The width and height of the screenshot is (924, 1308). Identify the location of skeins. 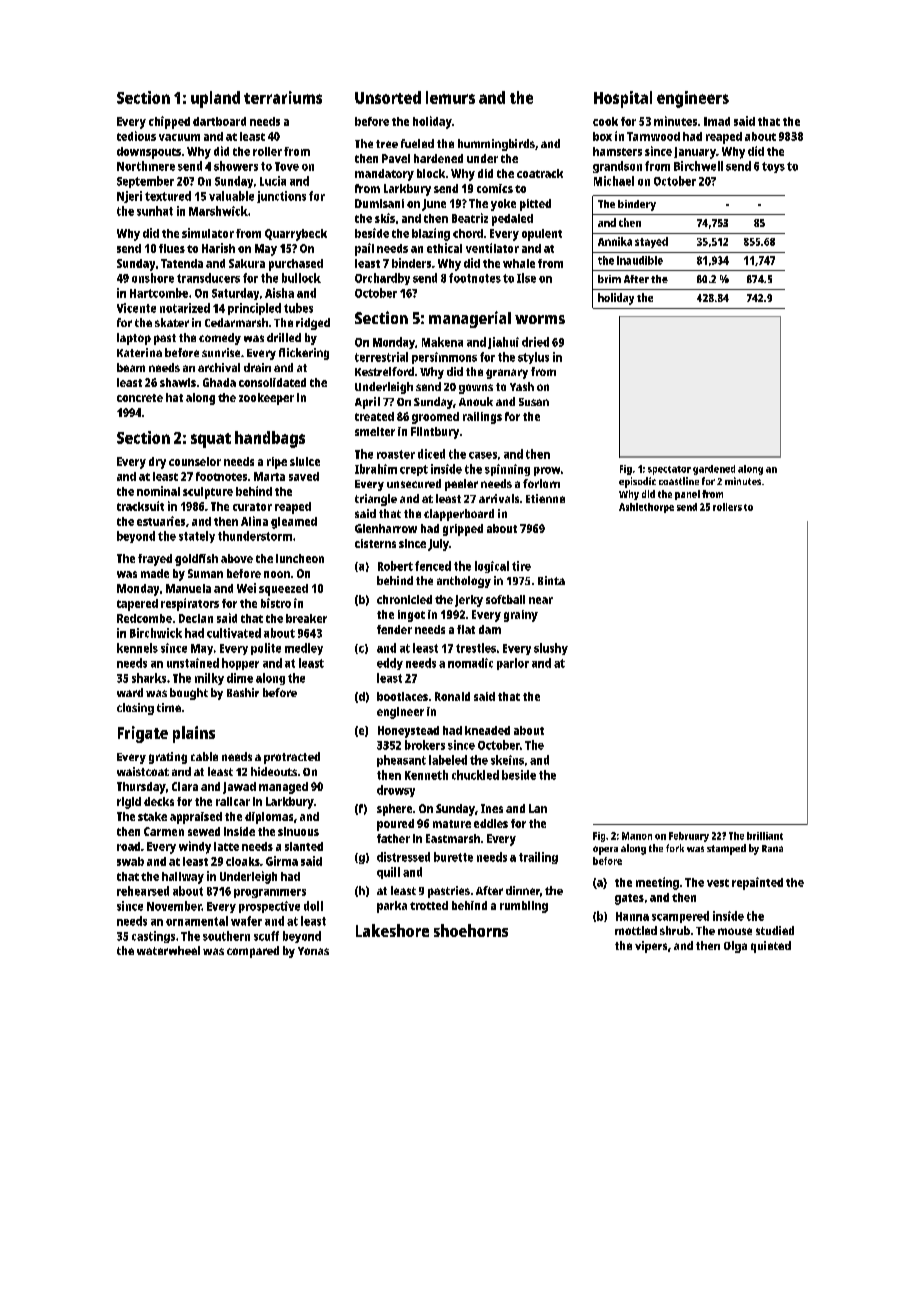
(507, 760).
